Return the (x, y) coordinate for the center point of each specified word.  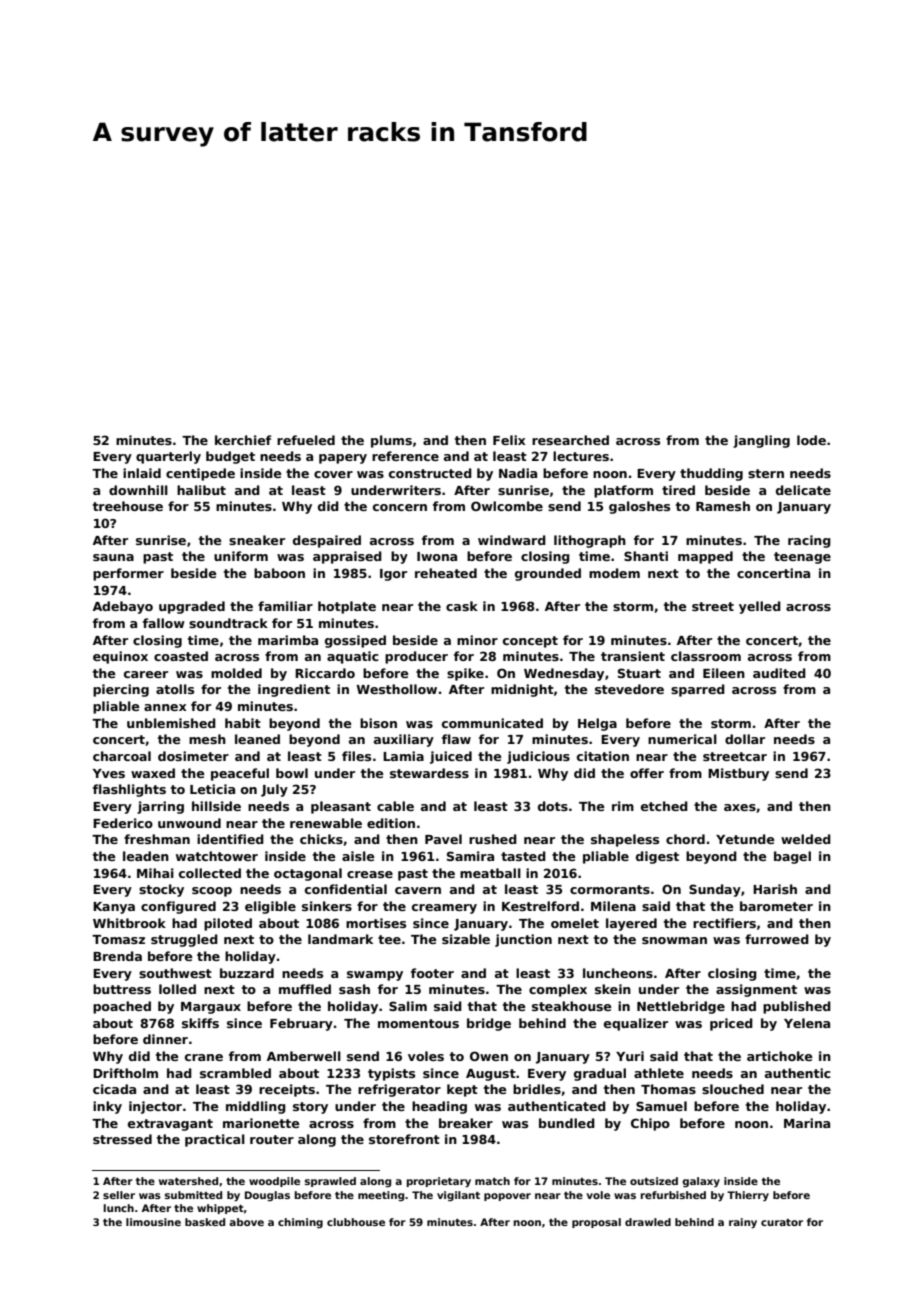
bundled (567, 1123)
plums (391, 441)
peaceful (240, 774)
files (356, 756)
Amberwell (304, 1056)
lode (811, 440)
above (246, 1222)
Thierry (748, 1196)
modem (614, 573)
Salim (408, 1006)
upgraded (192, 607)
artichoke (780, 1056)
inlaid (142, 473)
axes (740, 807)
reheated (446, 573)
